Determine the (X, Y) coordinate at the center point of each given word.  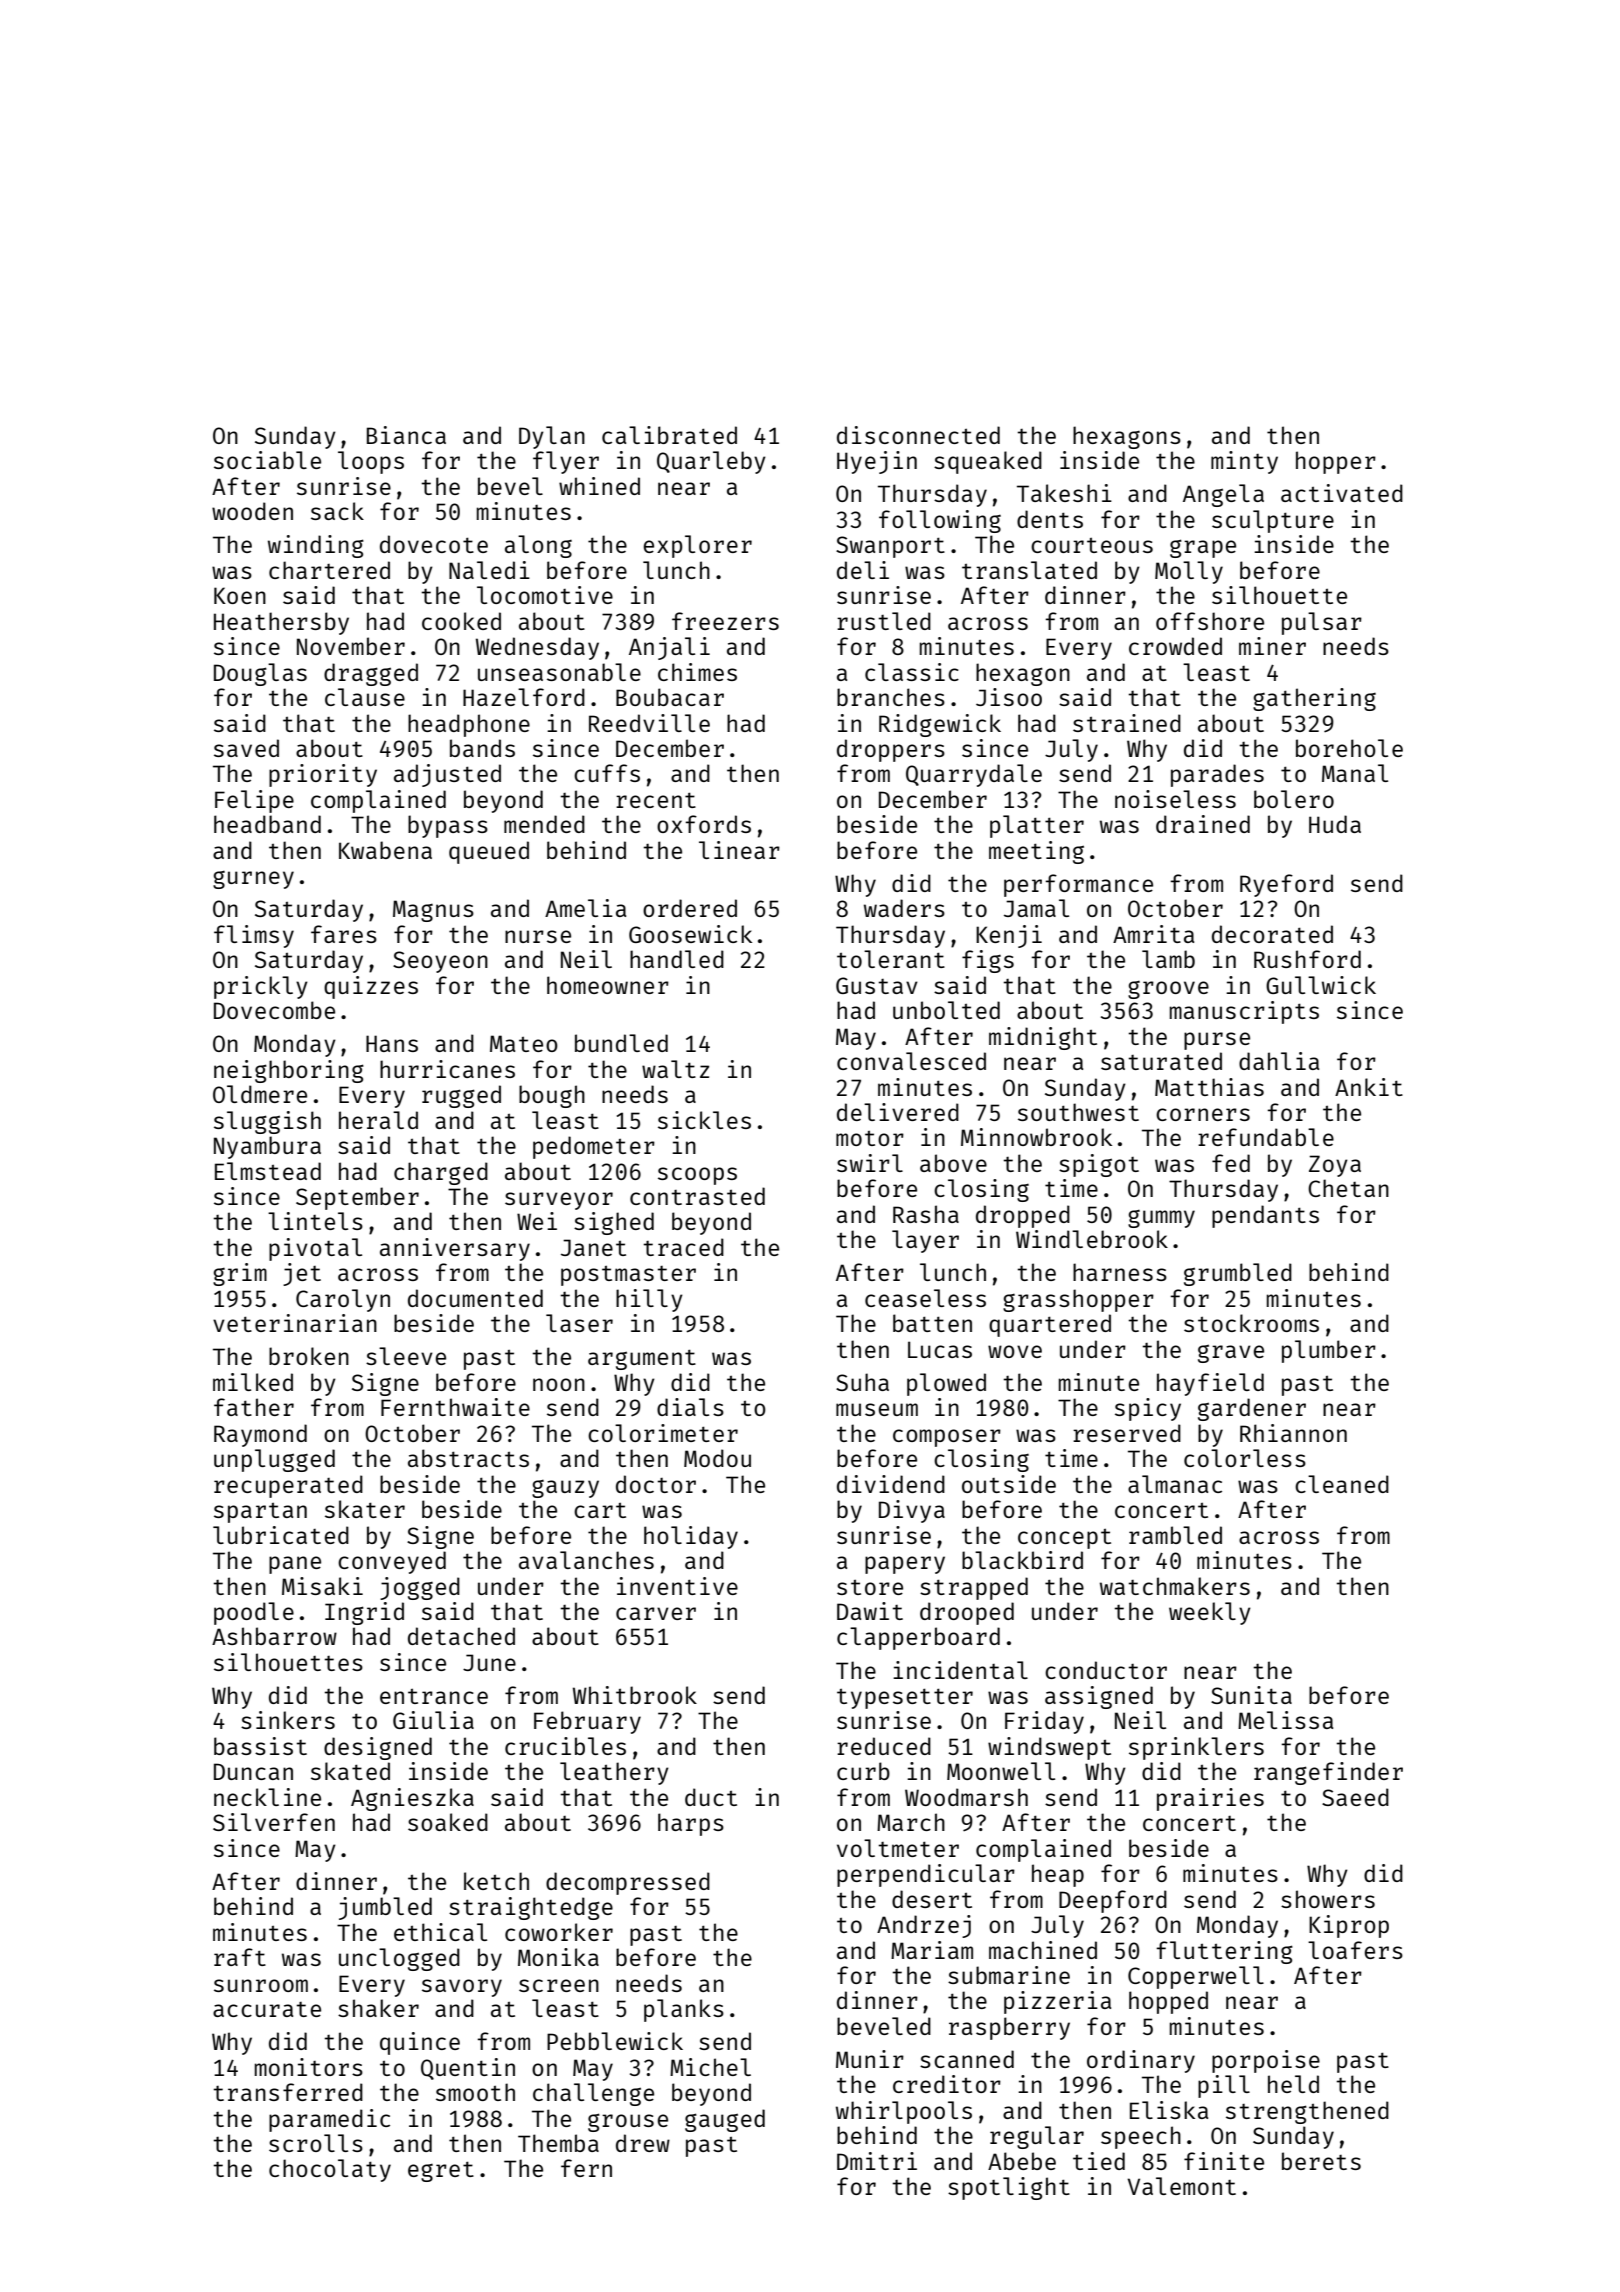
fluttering (1224, 1952)
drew (643, 2143)
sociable (267, 460)
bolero (1294, 799)
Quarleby (711, 462)
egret (441, 2171)
